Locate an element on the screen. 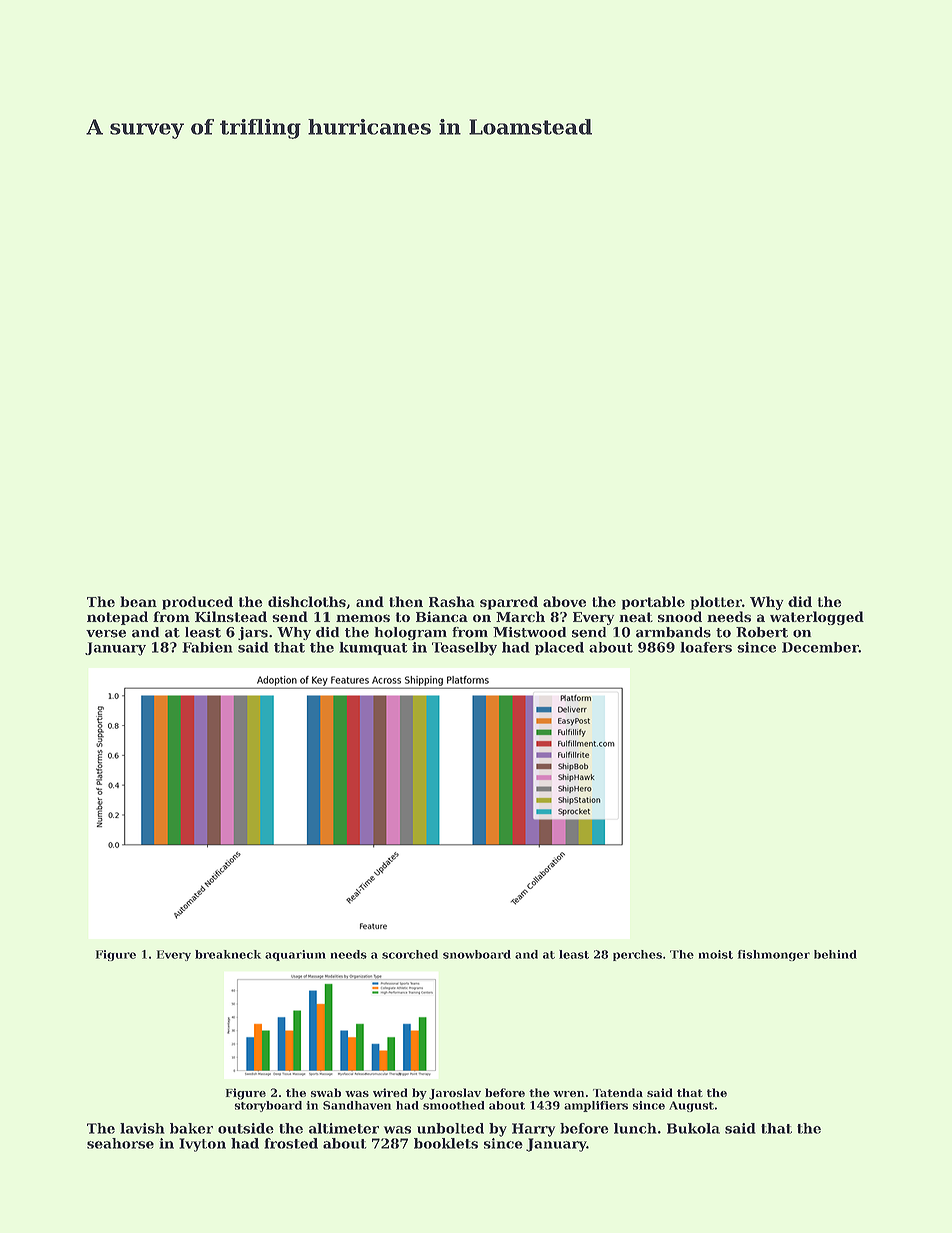 The width and height of the screenshot is (952, 1233). moist is located at coordinates (716, 954).
